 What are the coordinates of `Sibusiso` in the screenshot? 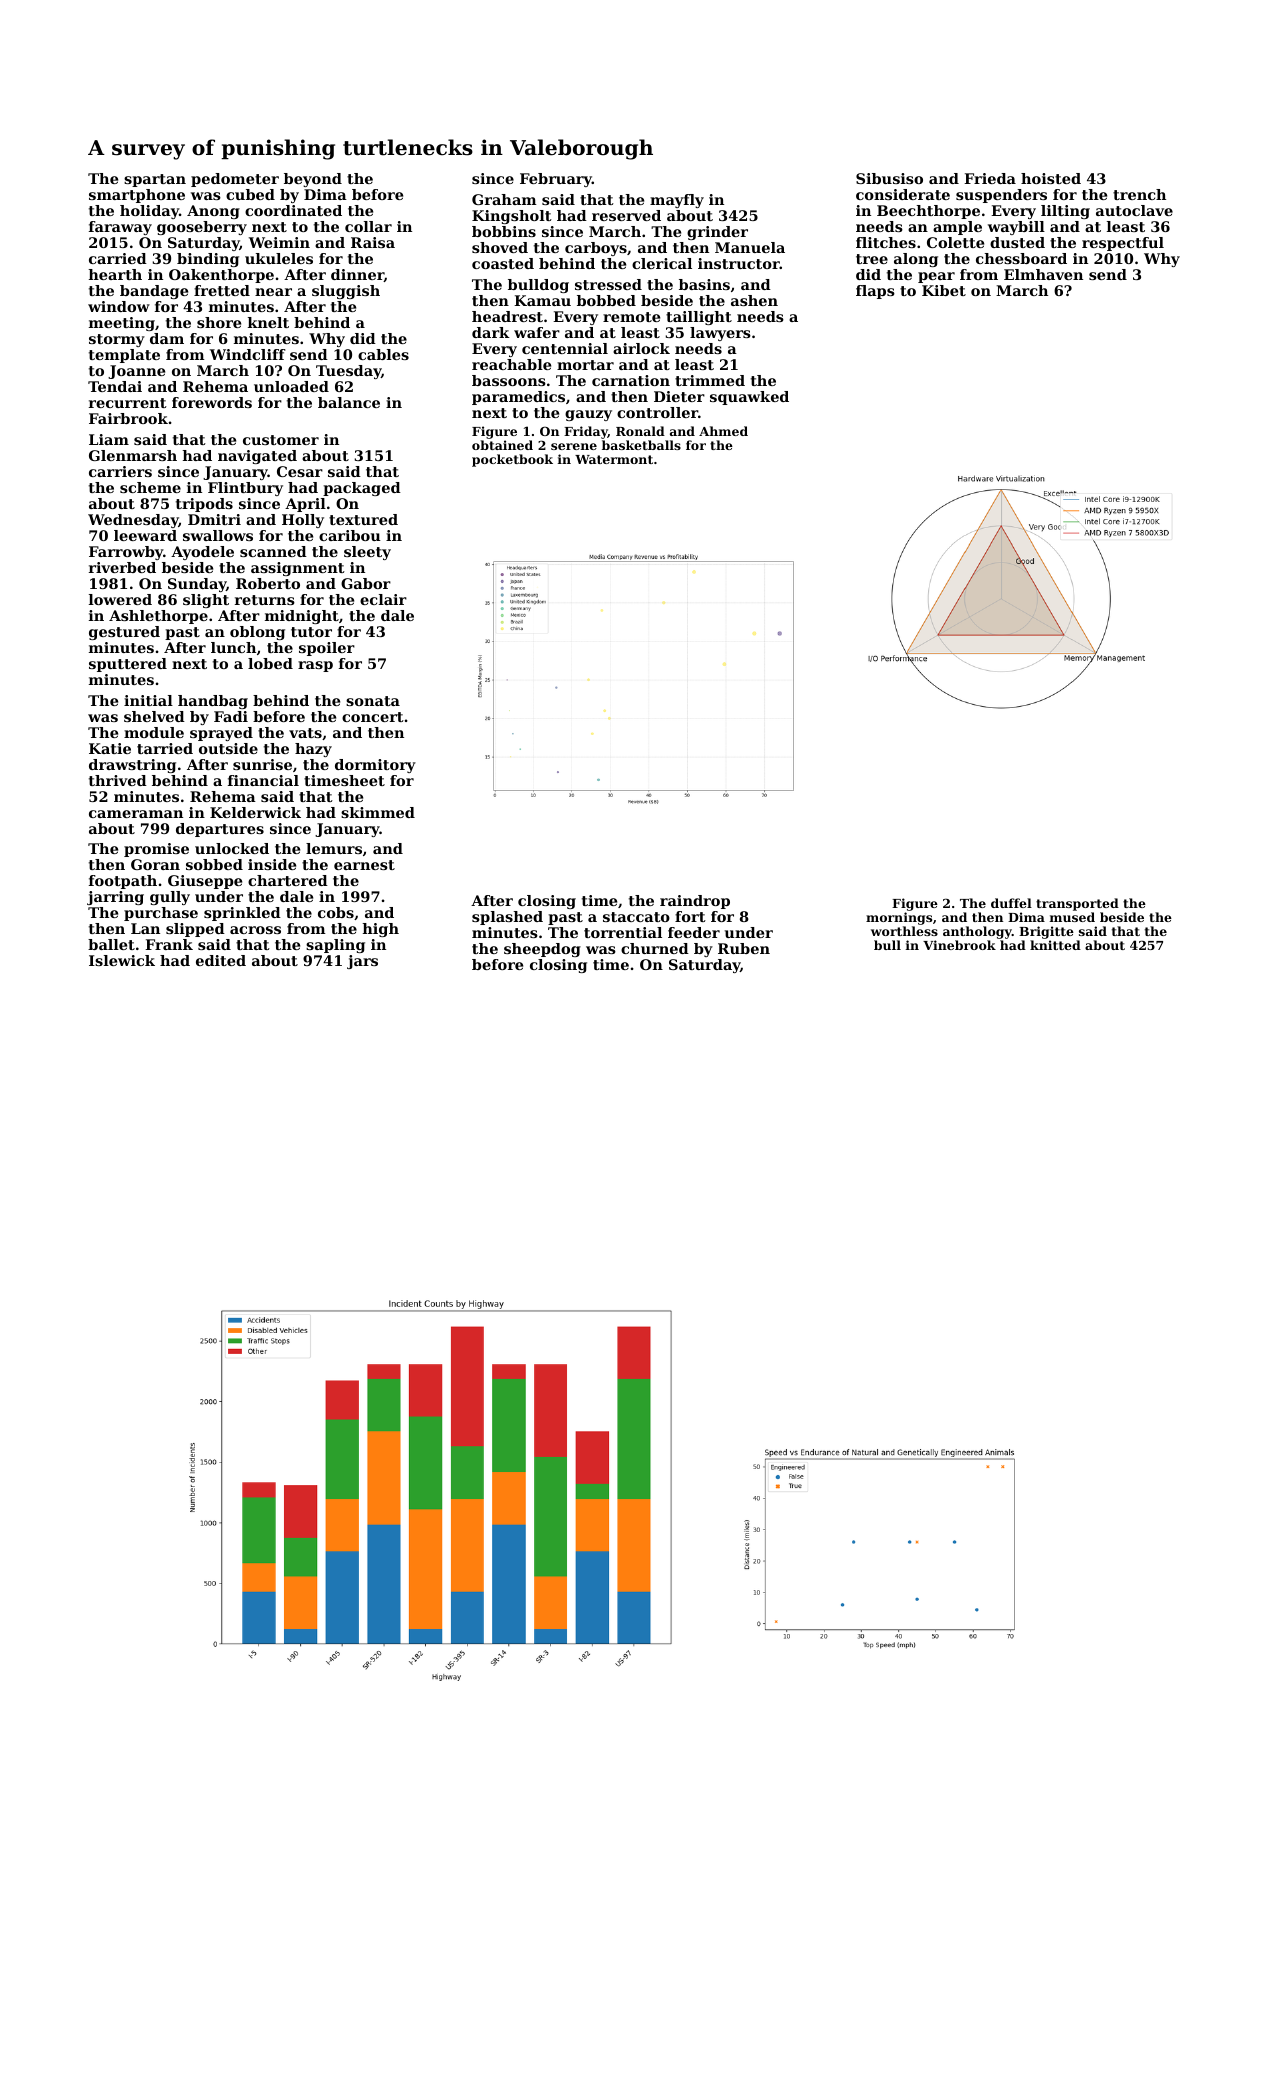 It's located at (889, 178).
